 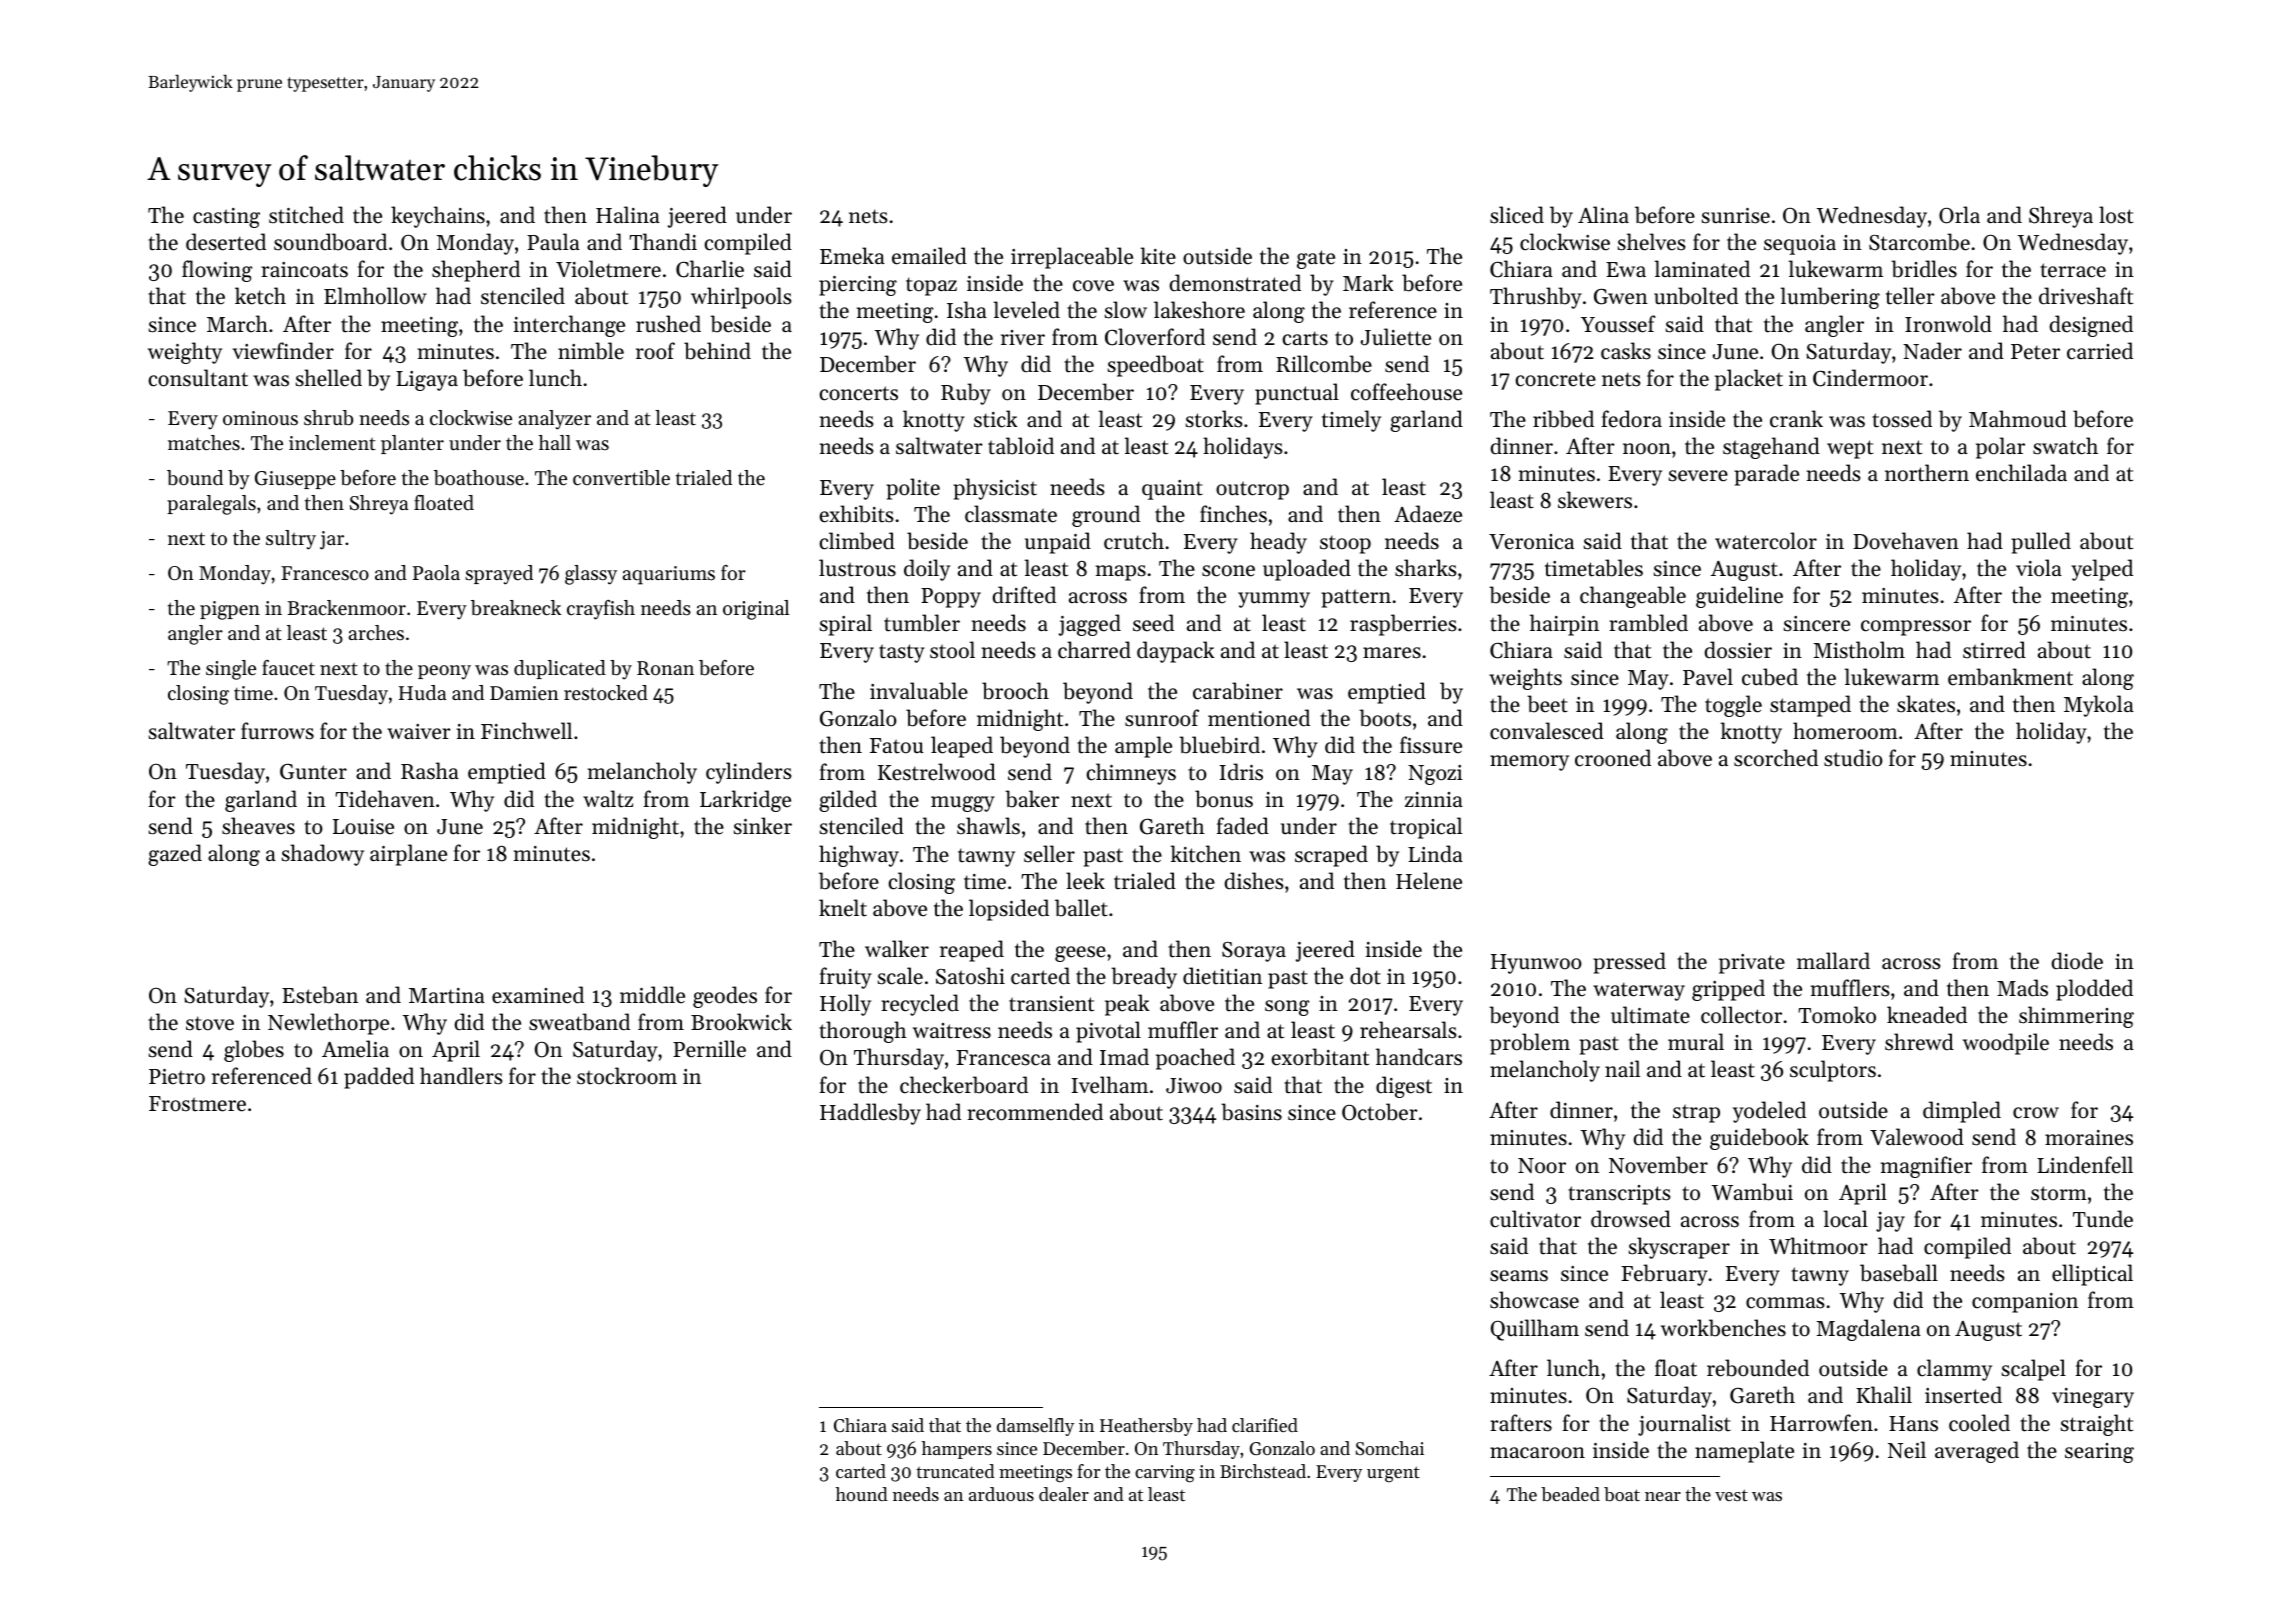 What do you see at coordinates (1194, 1086) in the screenshot?
I see `Jiwoo` at bounding box center [1194, 1086].
